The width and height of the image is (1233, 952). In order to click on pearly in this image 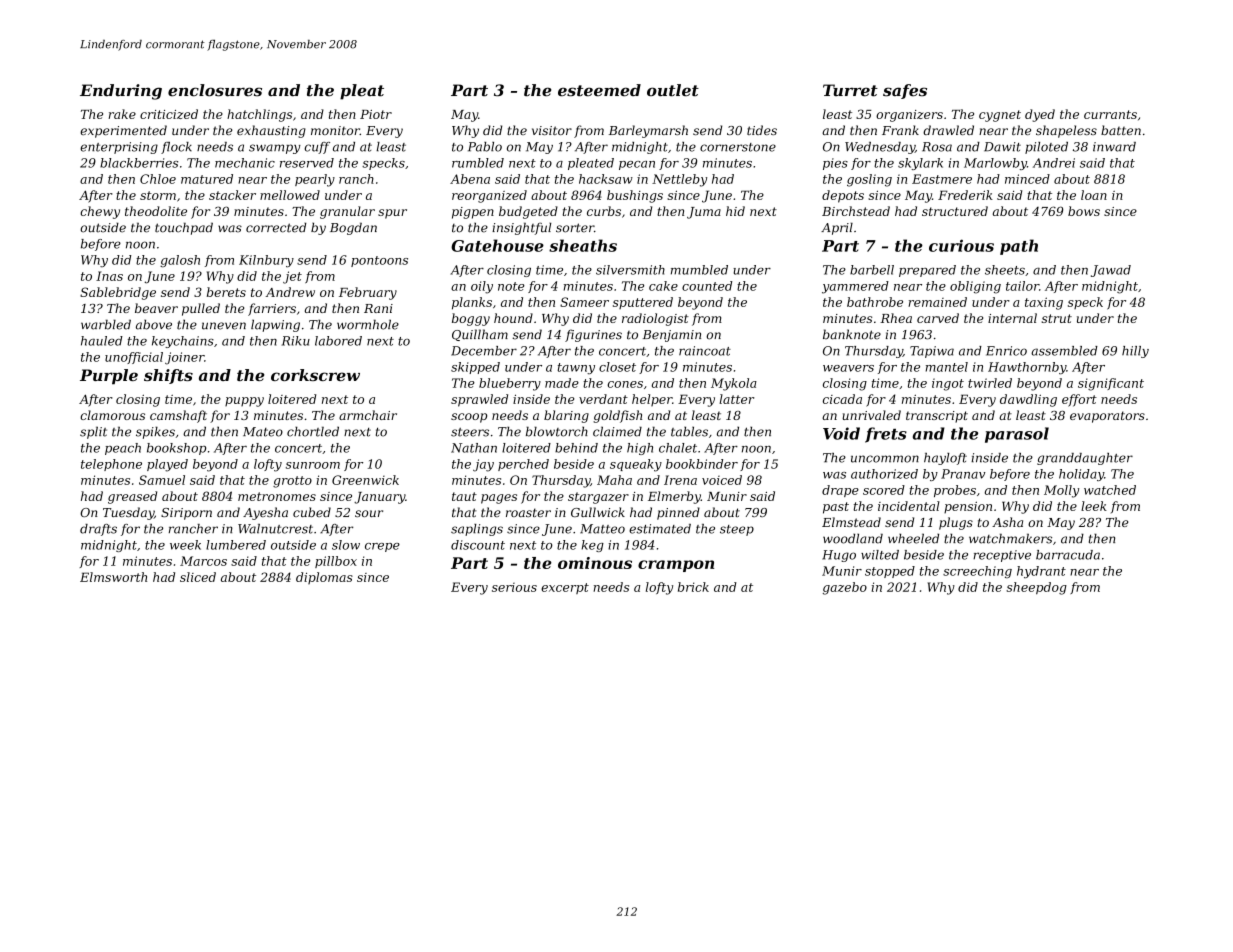, I will do `click(315, 180)`.
